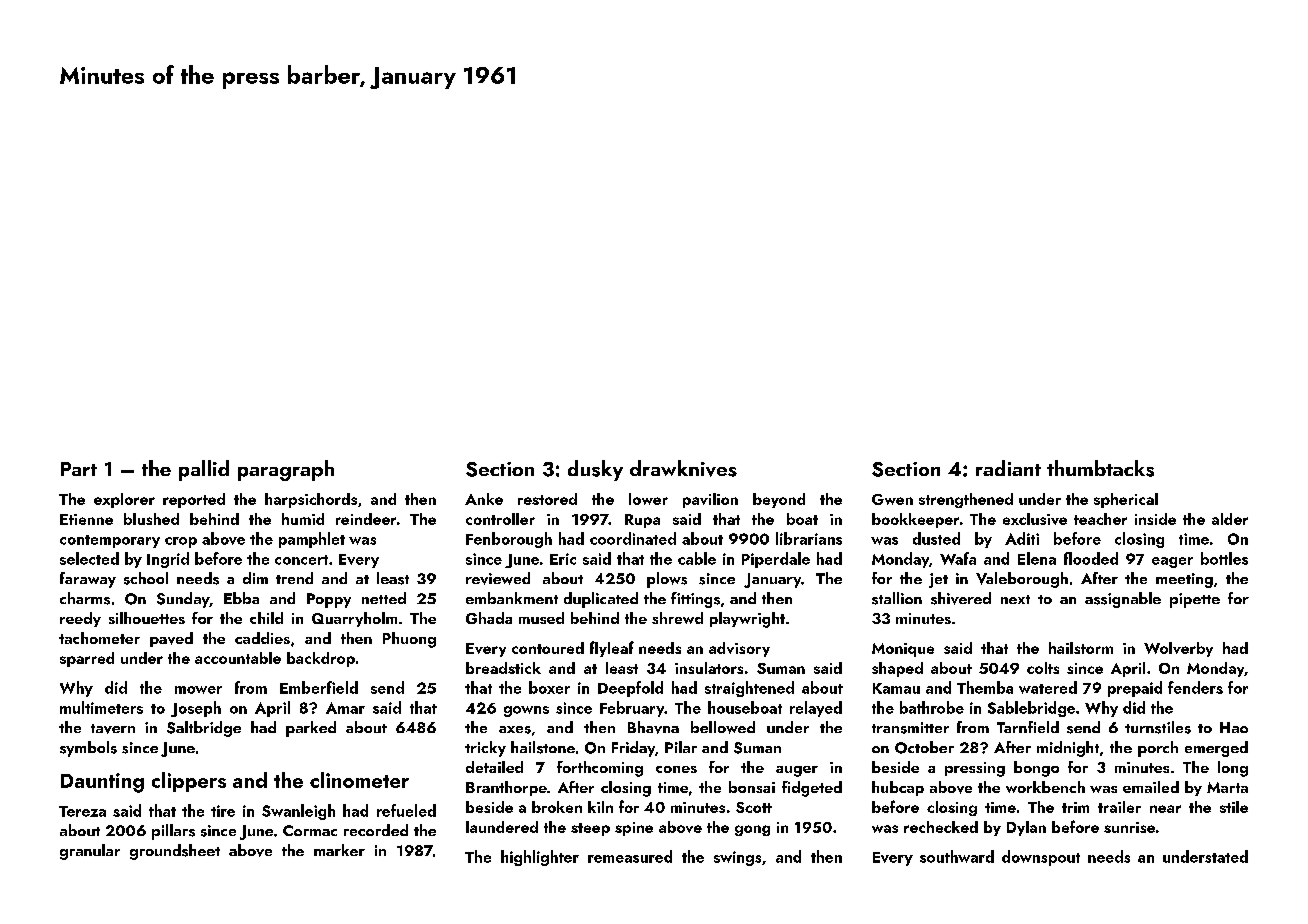  I want to click on Tarnfield, so click(1028, 727).
